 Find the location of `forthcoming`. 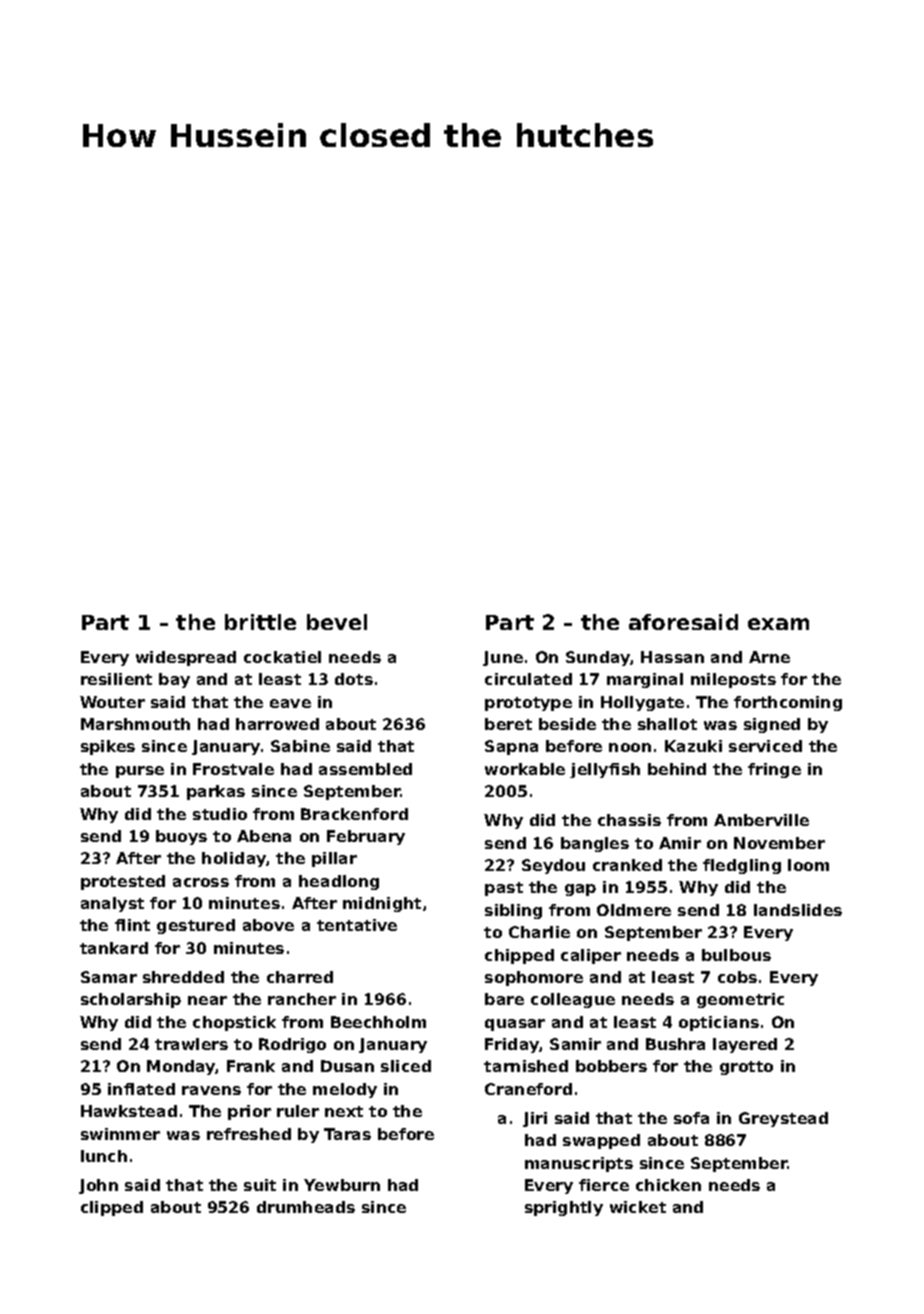

forthcoming is located at coordinates (788, 703).
